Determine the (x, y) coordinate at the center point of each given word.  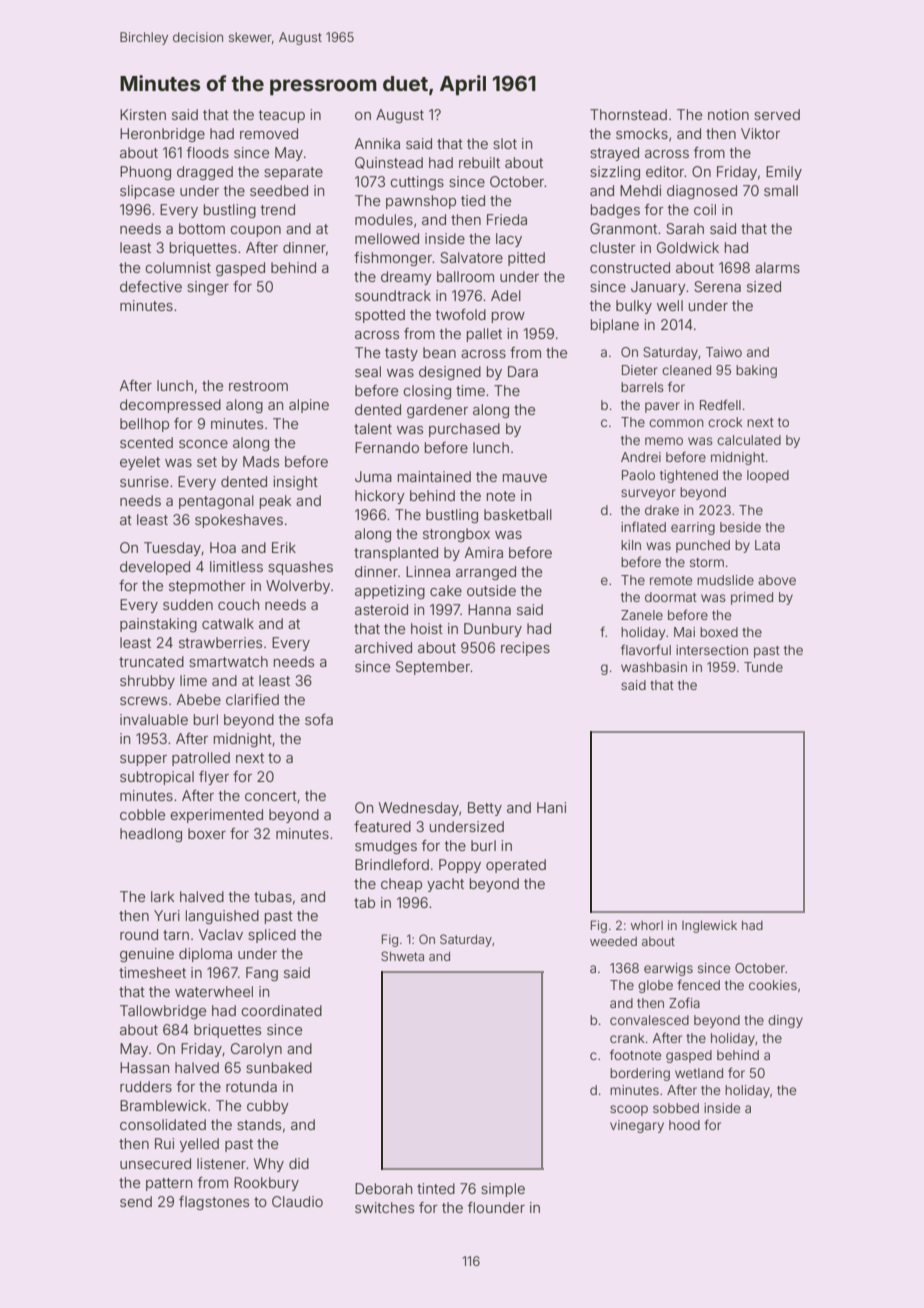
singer (208, 288)
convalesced (649, 1020)
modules (384, 219)
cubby (268, 1107)
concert (271, 796)
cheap (401, 885)
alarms (777, 267)
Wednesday (419, 809)
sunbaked (279, 1067)
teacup (282, 116)
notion (728, 114)
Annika (377, 143)
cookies (773, 985)
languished (222, 917)
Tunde (763, 667)
